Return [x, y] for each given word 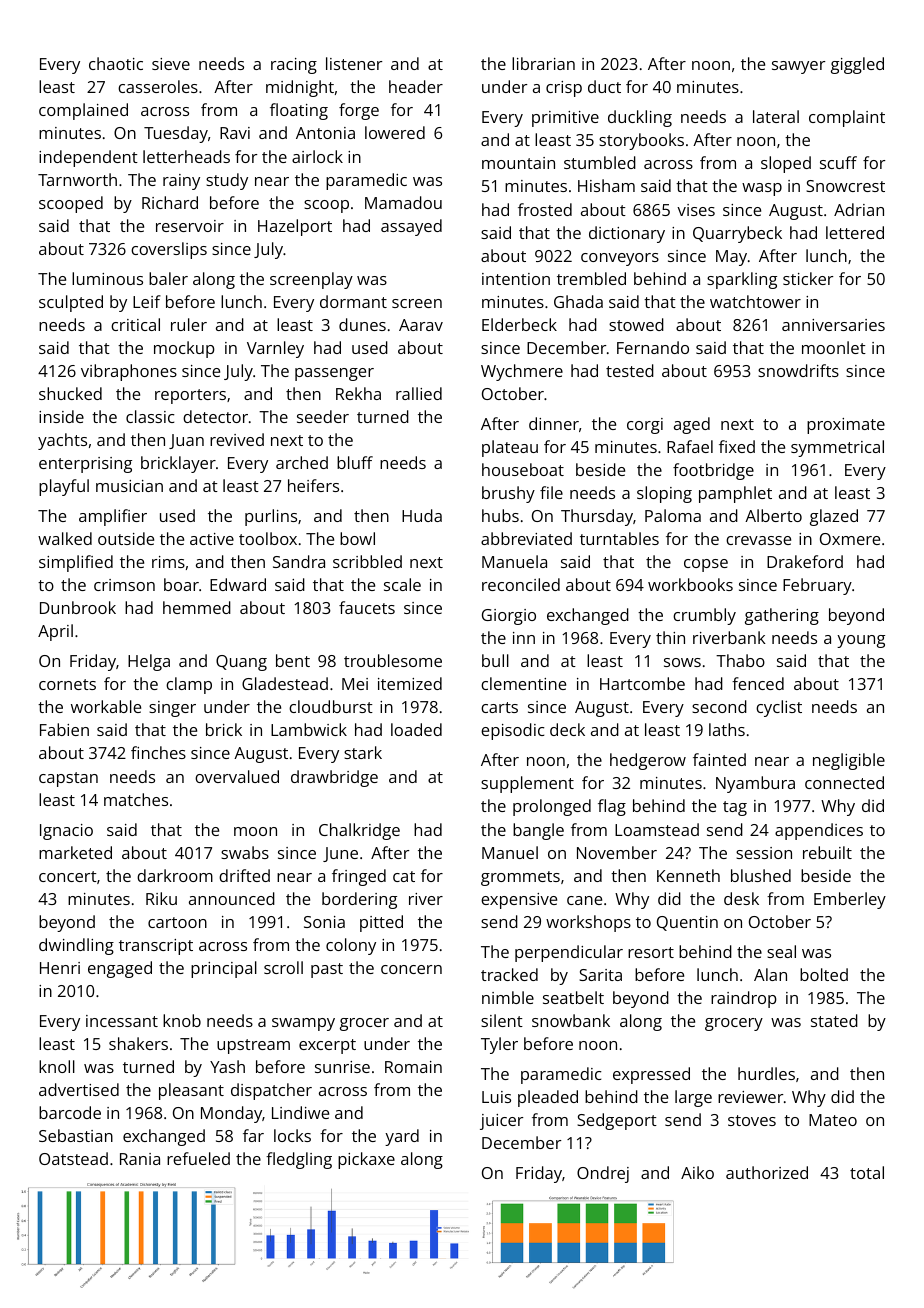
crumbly [704, 616]
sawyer [798, 67]
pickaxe [366, 1160]
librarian [543, 63]
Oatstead [73, 1158]
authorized [767, 1172]
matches [136, 799]
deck [567, 729]
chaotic [116, 63]
